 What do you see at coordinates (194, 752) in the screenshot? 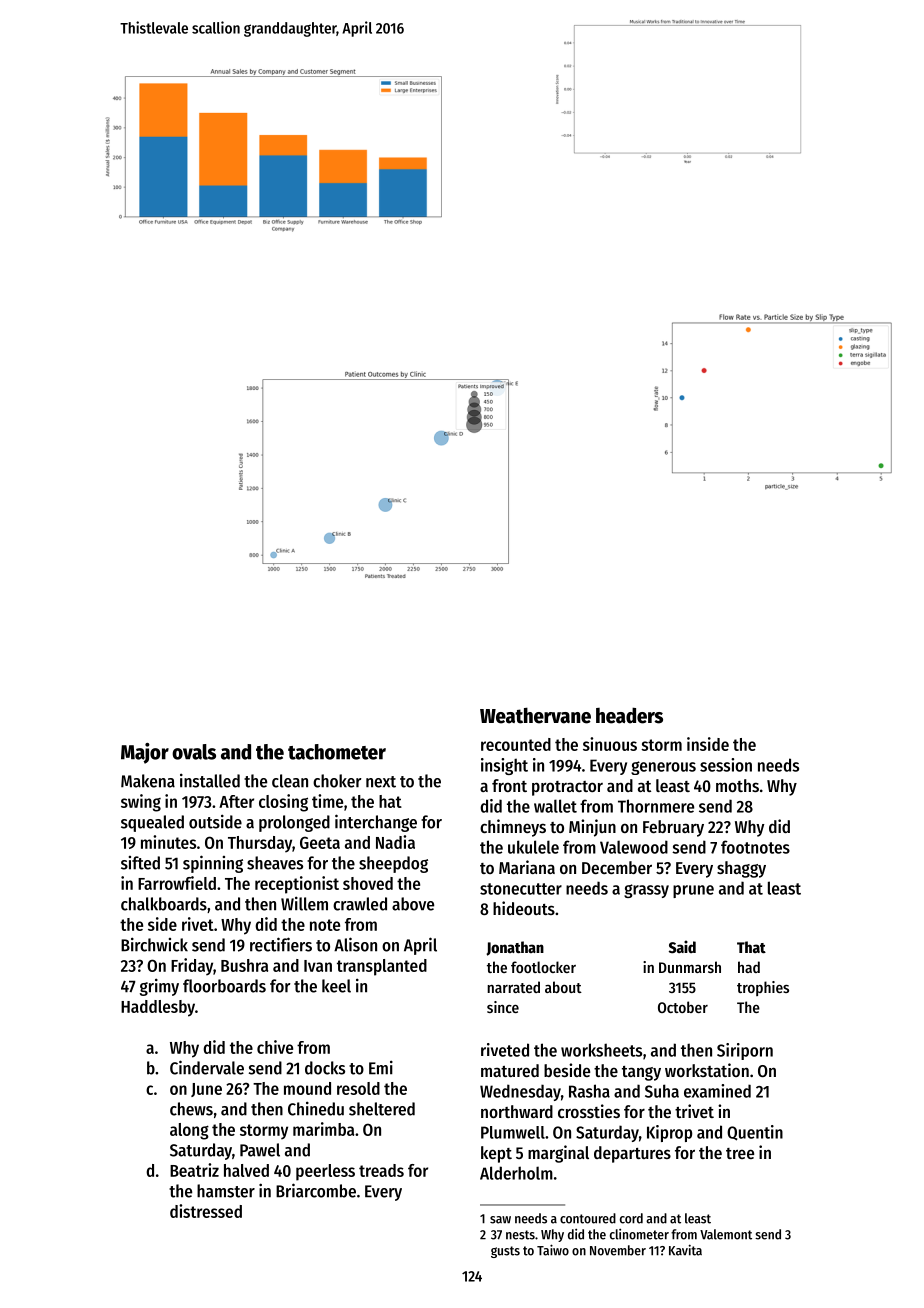
I see `ovals` at bounding box center [194, 752].
